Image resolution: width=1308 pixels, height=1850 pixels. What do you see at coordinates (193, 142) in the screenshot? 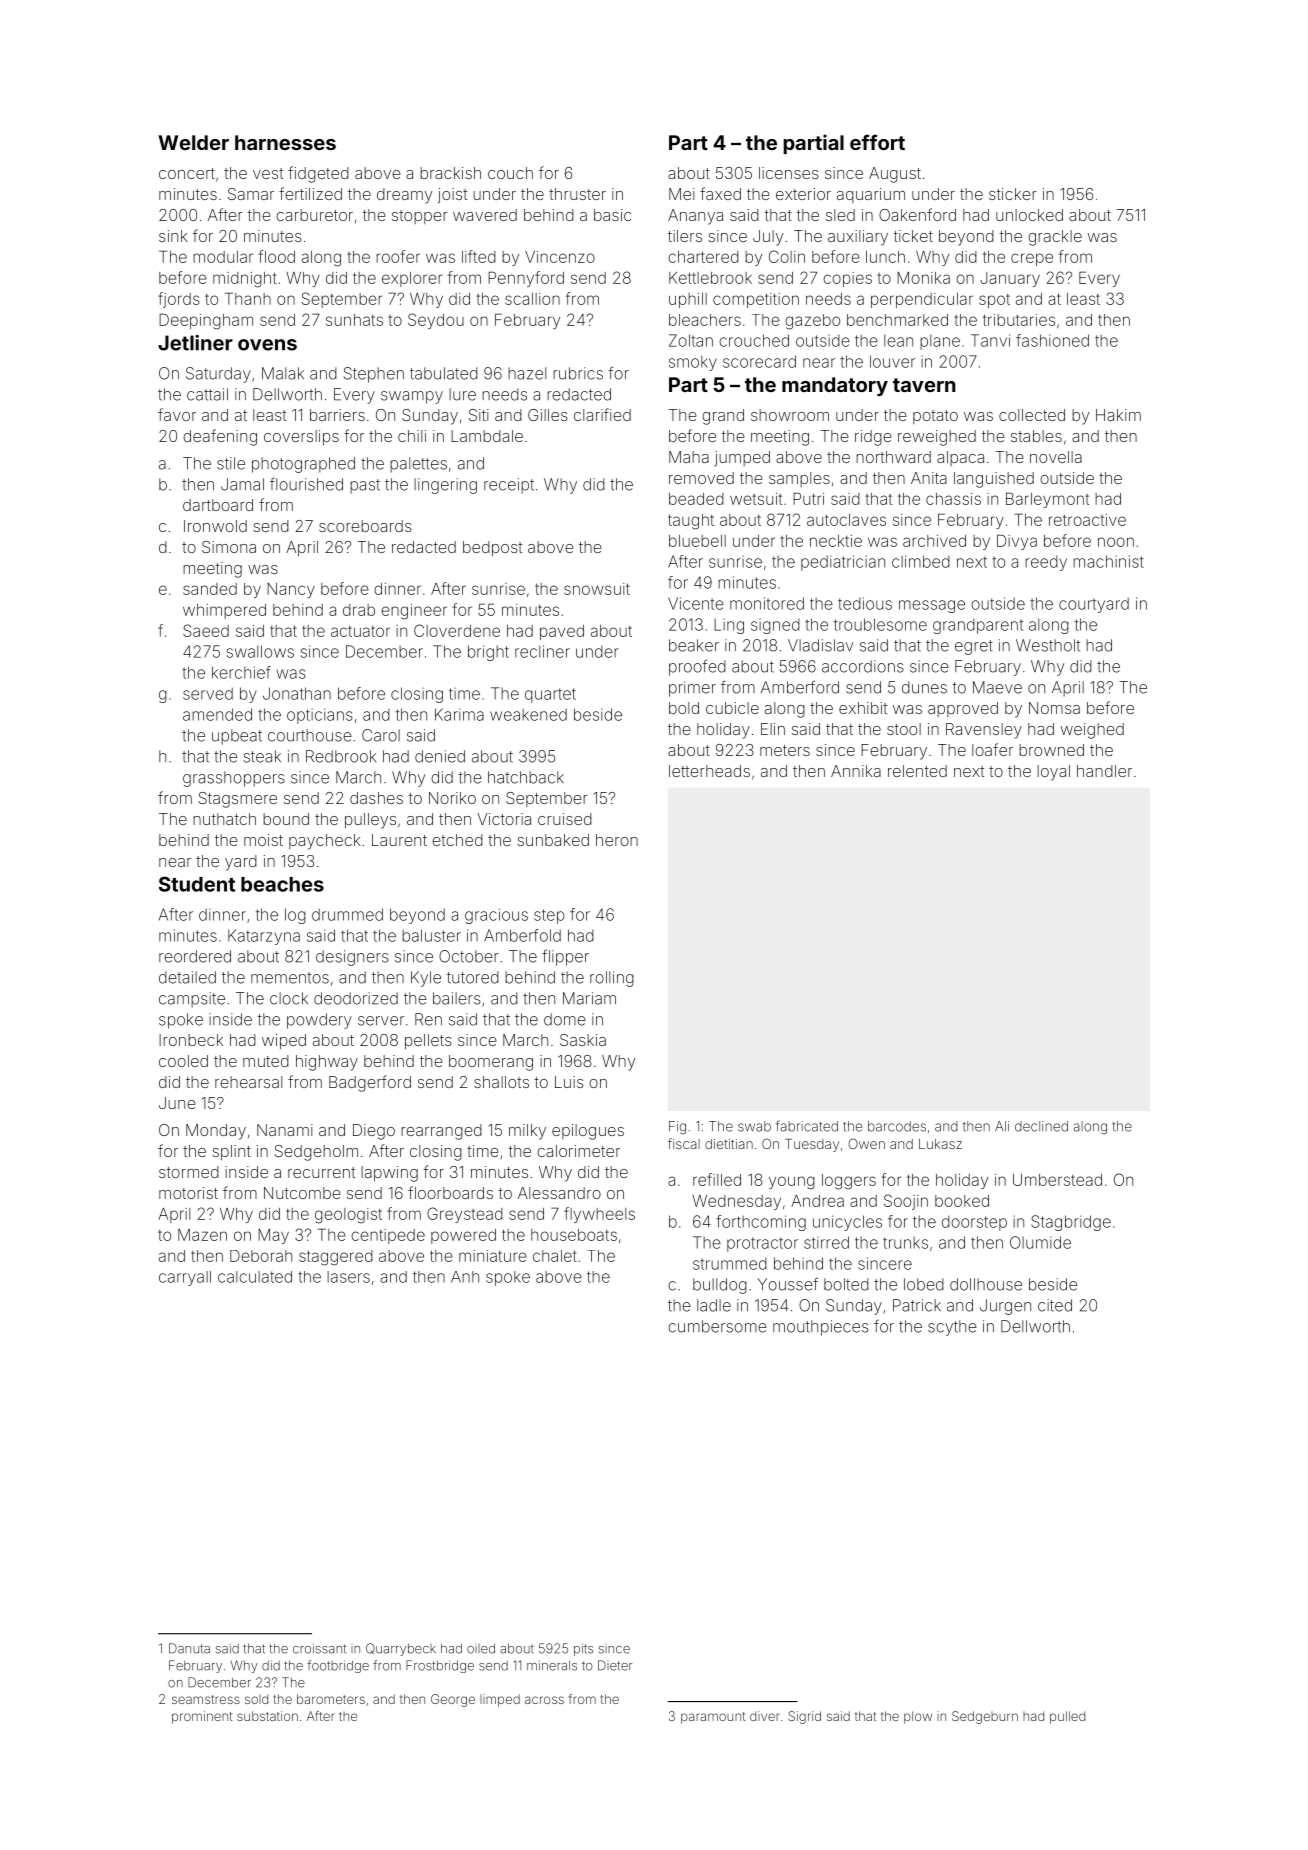
I see `Welder` at bounding box center [193, 142].
